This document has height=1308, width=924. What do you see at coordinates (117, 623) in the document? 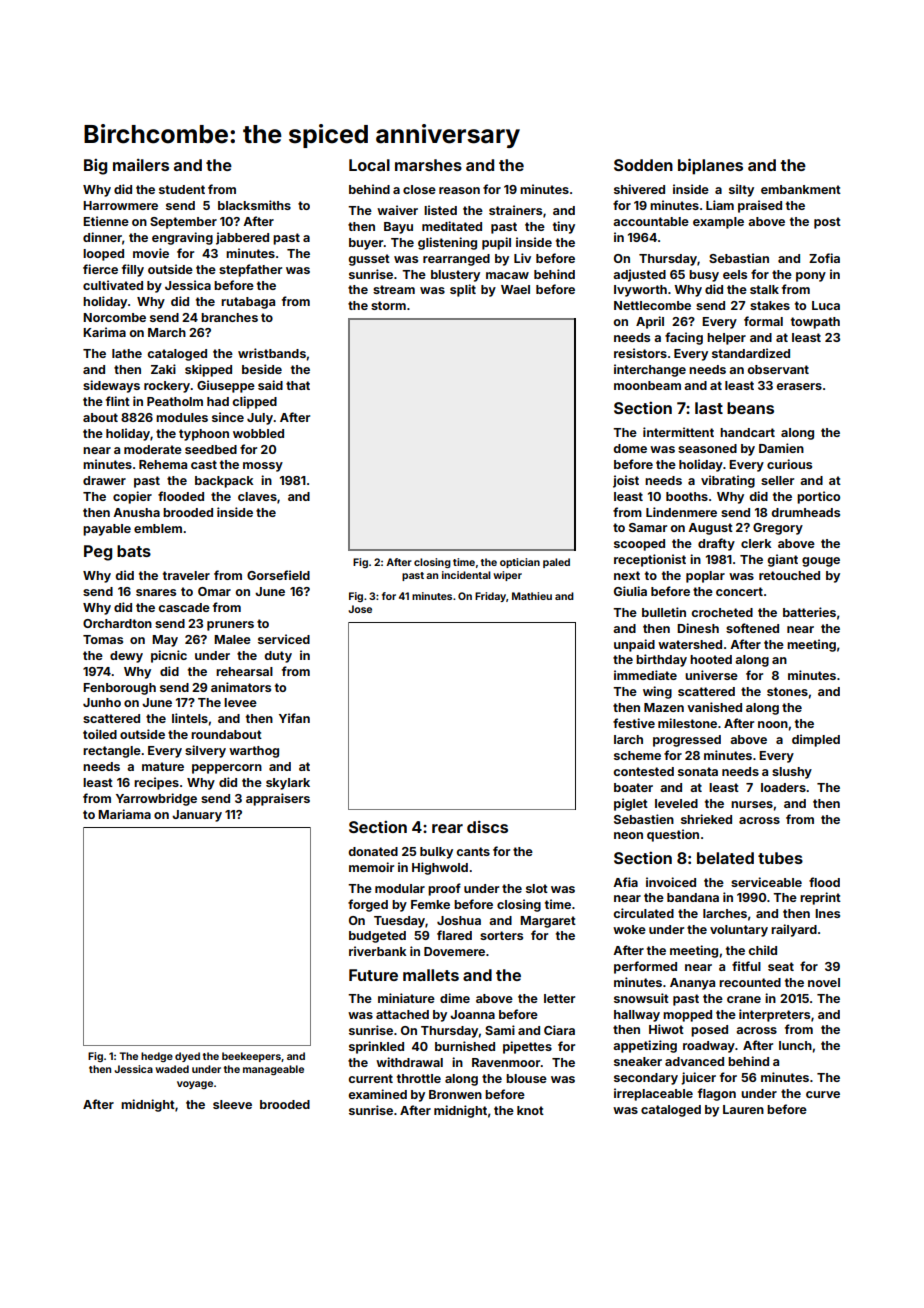
I see `Orchardton` at bounding box center [117, 623].
